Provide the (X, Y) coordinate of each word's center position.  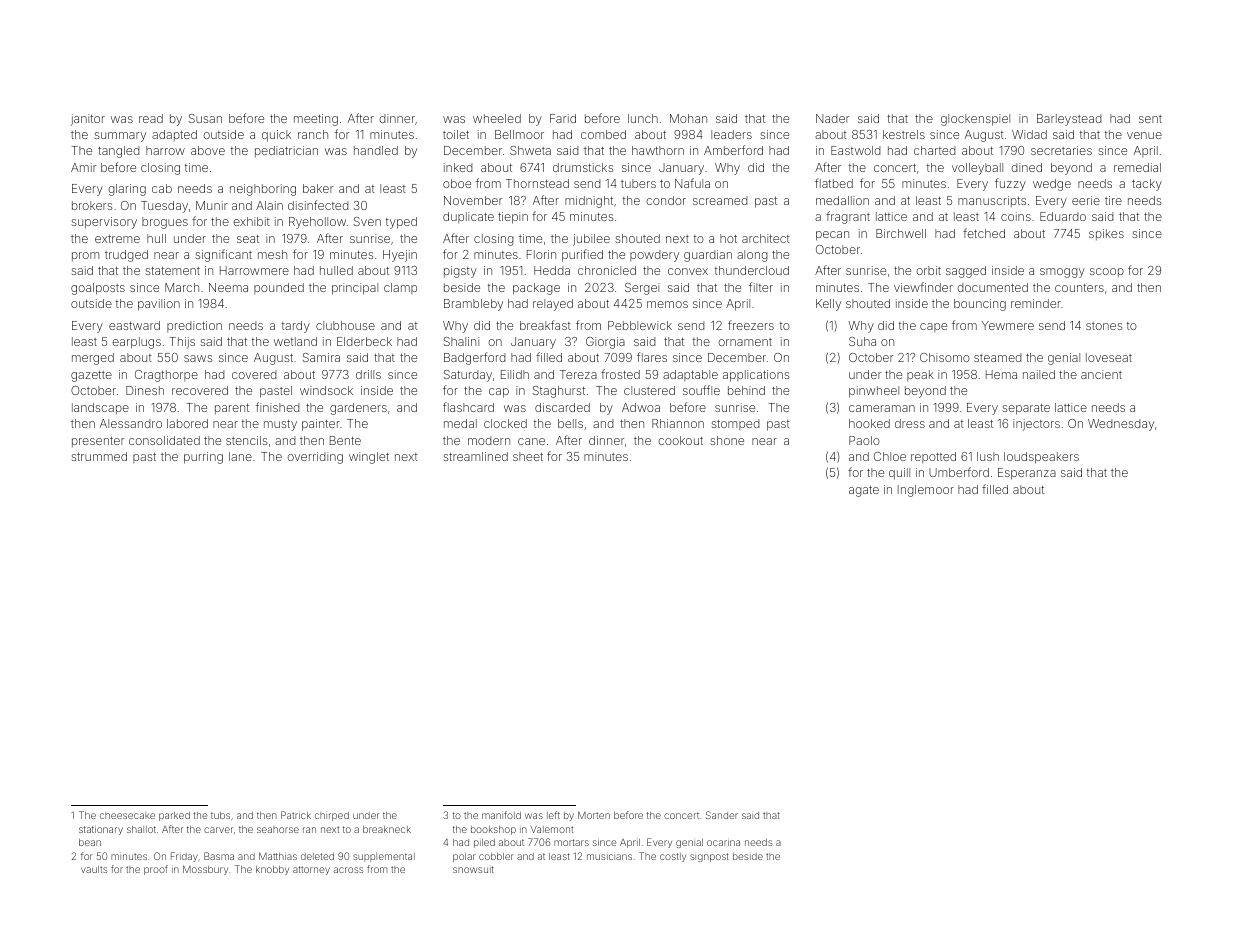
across (348, 870)
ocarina (723, 842)
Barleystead (1069, 120)
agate (864, 491)
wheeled (497, 118)
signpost (709, 857)
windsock (326, 390)
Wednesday (1121, 425)
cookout (680, 440)
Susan (205, 118)
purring (203, 458)
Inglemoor (926, 491)
